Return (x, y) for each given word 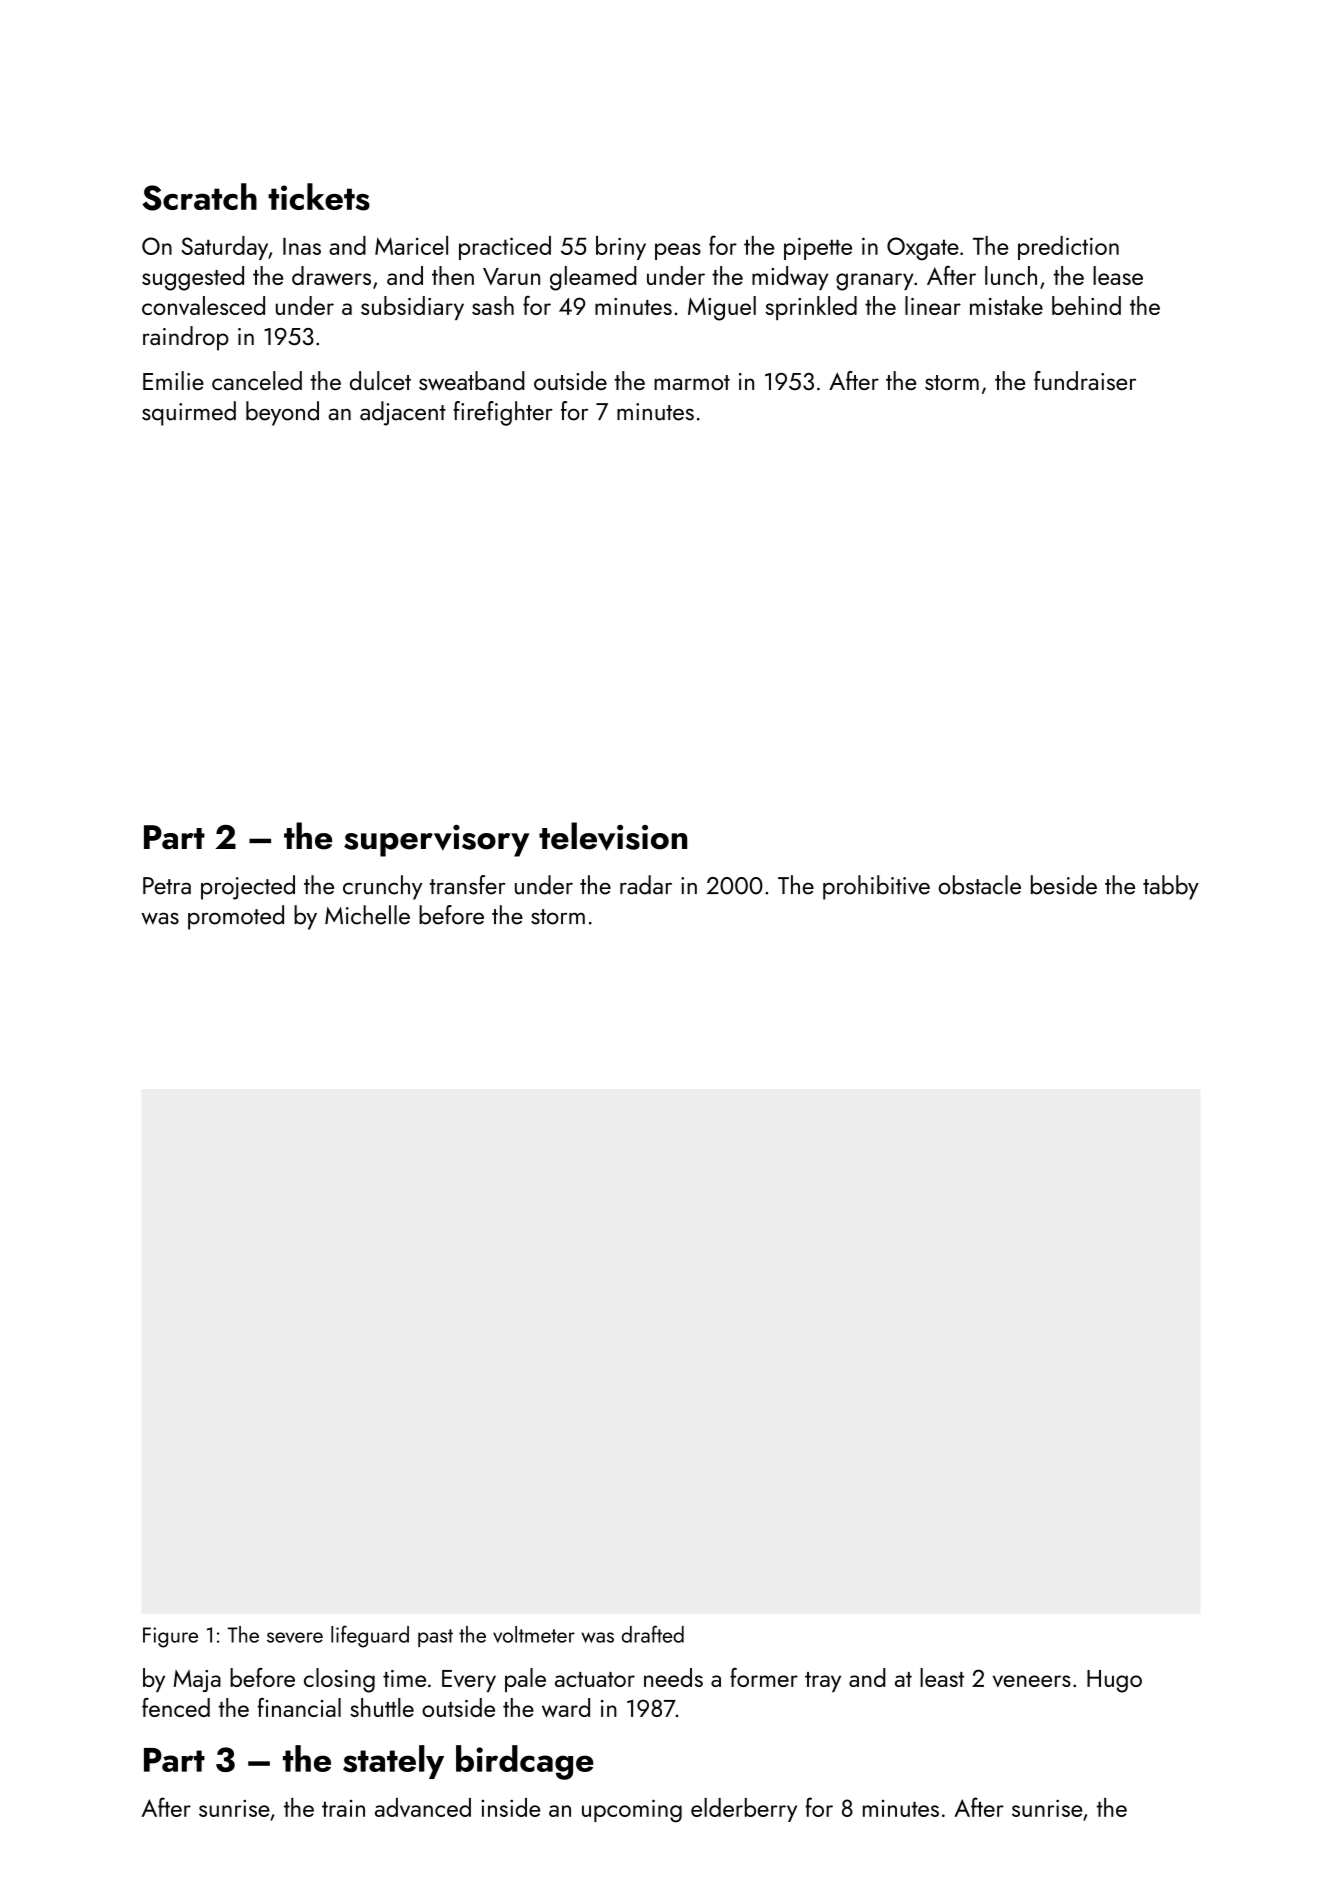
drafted (653, 1634)
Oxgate (923, 249)
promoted (236, 917)
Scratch (199, 197)
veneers (1032, 1681)
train (343, 1808)
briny (621, 248)
